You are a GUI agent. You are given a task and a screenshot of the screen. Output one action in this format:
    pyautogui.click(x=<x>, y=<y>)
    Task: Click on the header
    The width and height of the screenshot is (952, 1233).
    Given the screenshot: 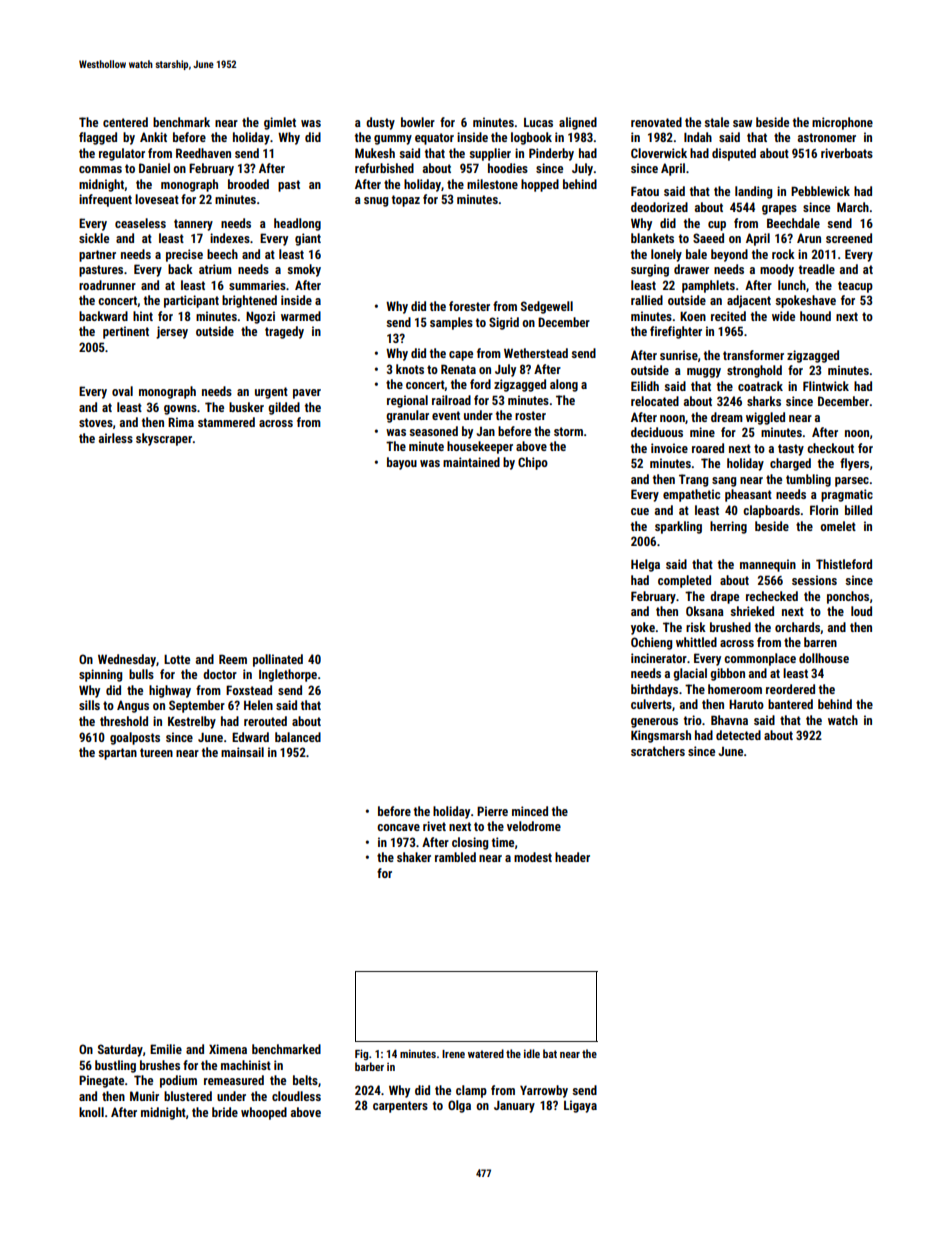 What is the action you would take?
    pyautogui.click(x=572, y=857)
